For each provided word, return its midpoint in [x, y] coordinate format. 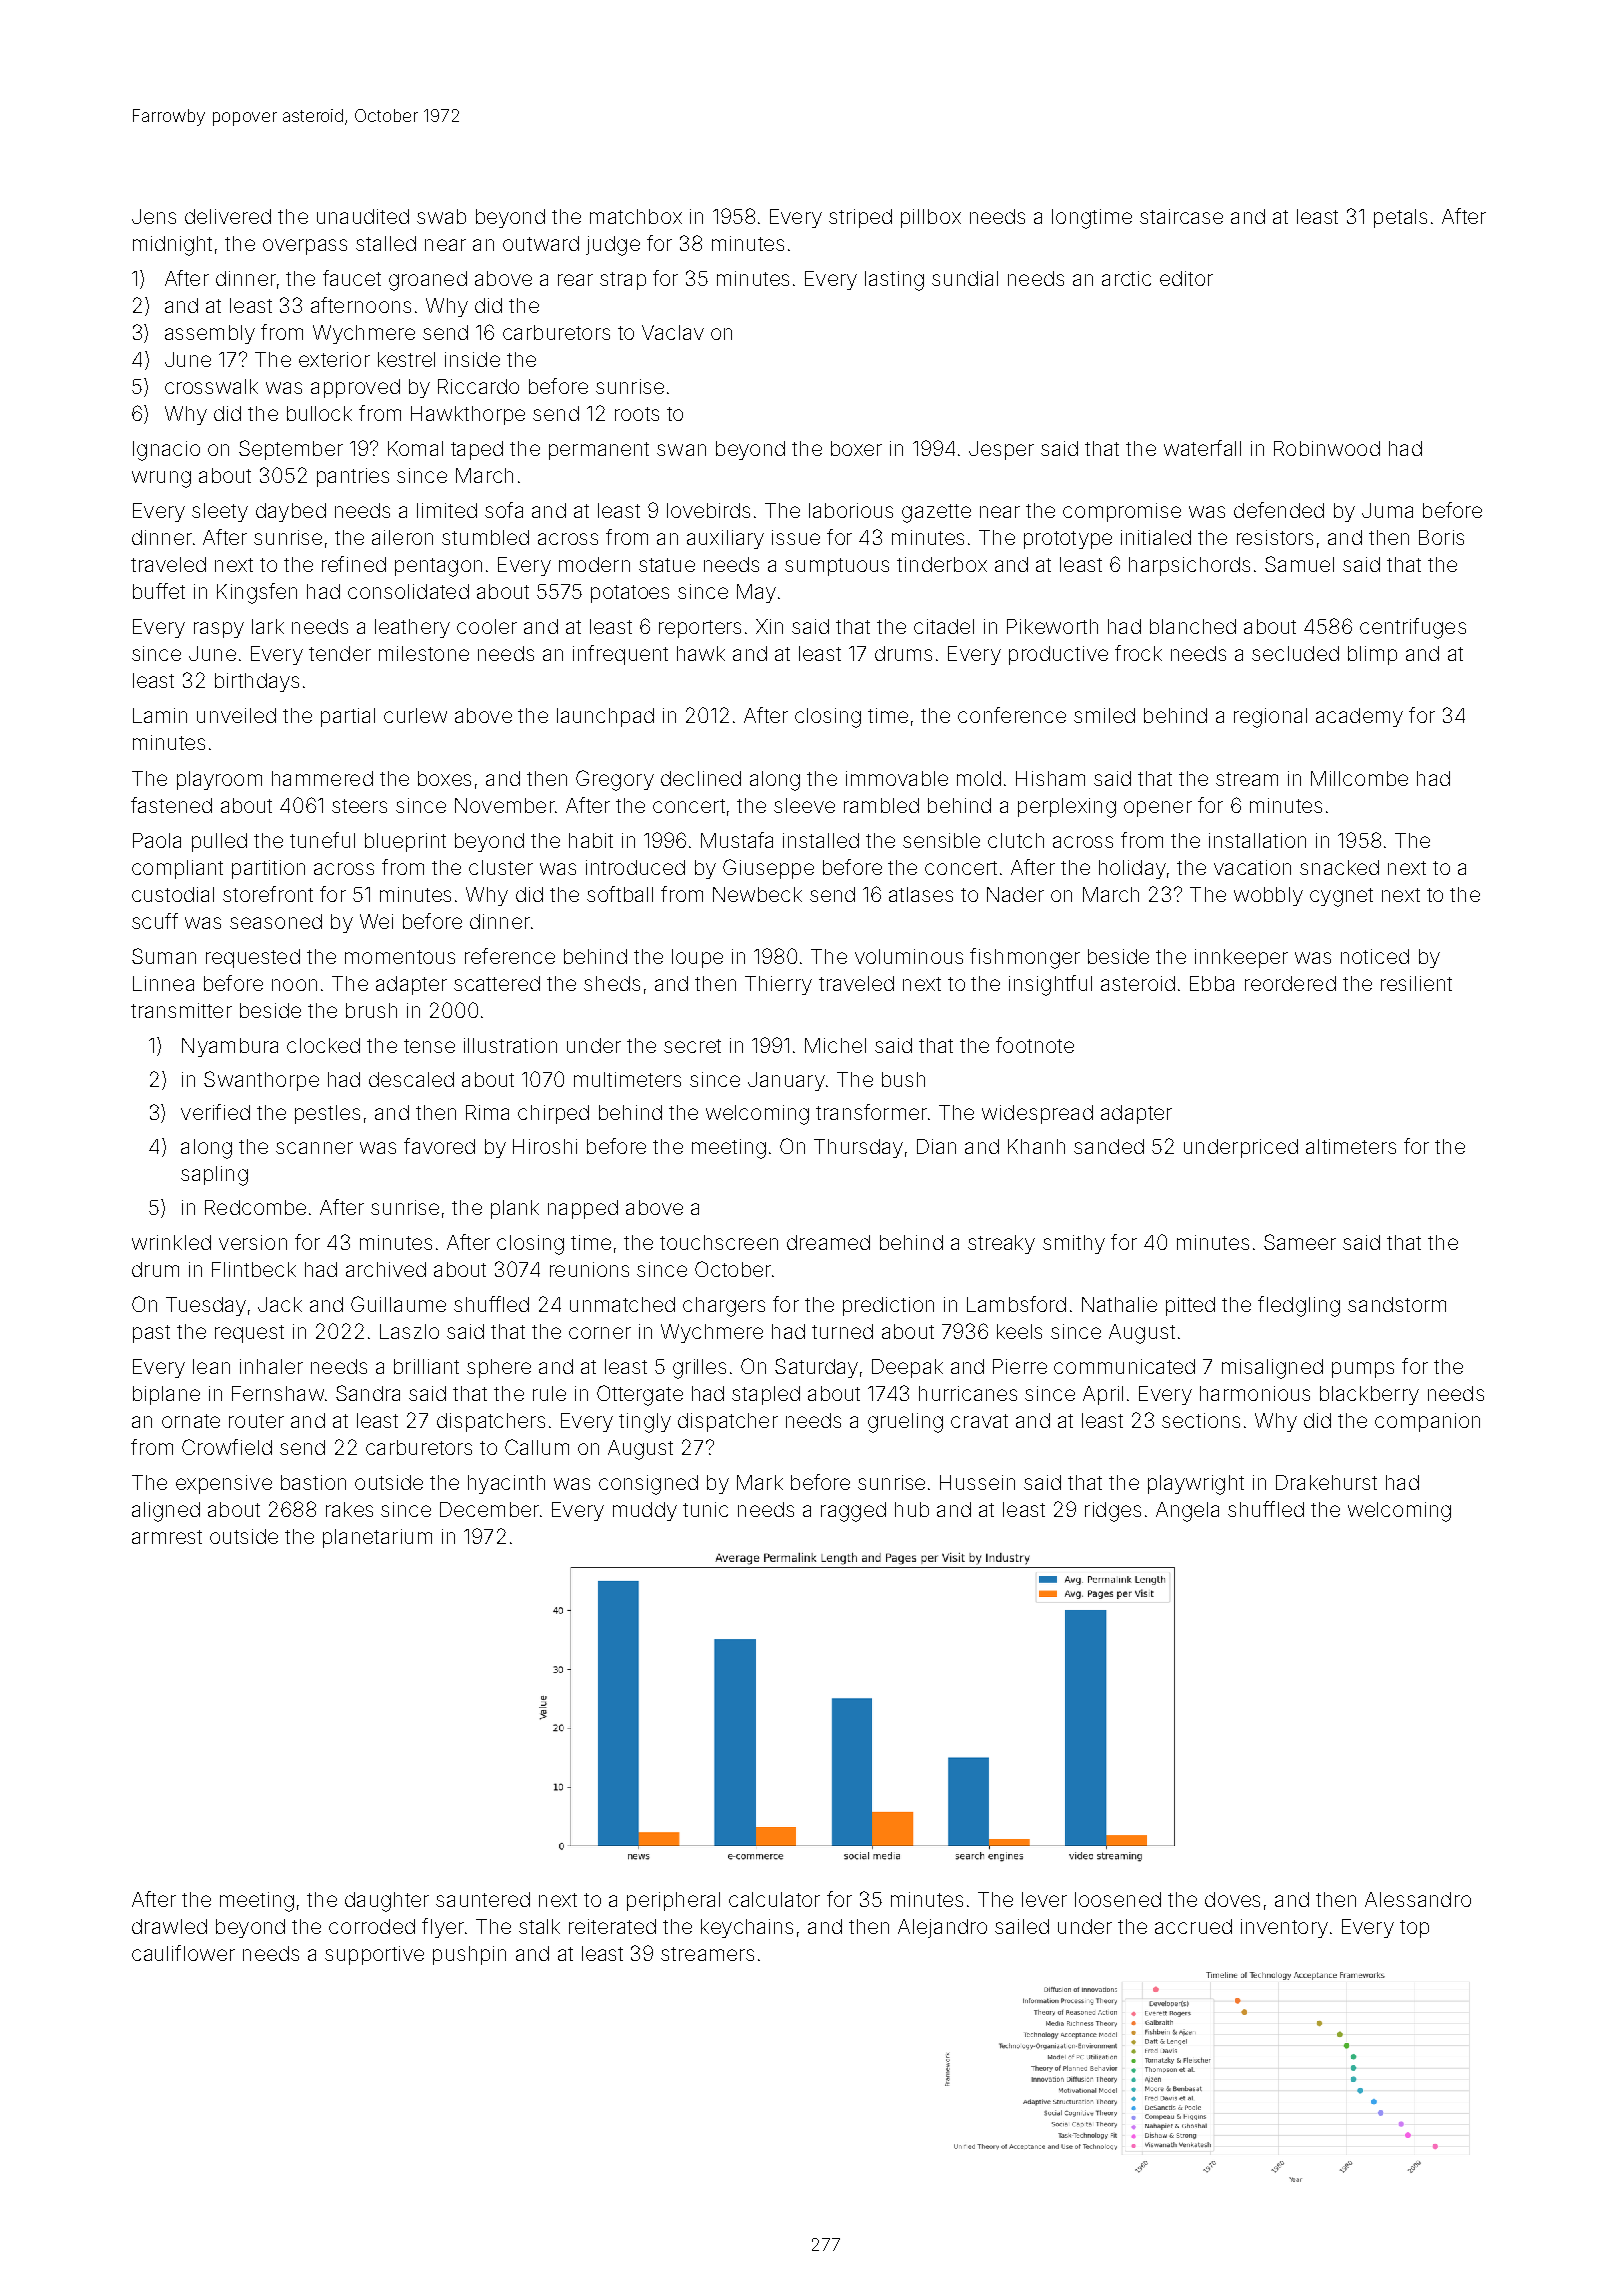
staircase [1181, 216]
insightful [1050, 985]
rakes [349, 1509]
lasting [894, 281]
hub [912, 1509]
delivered [228, 216]
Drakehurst [1326, 1482]
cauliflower [183, 1953]
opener [1158, 809]
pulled [219, 842]
